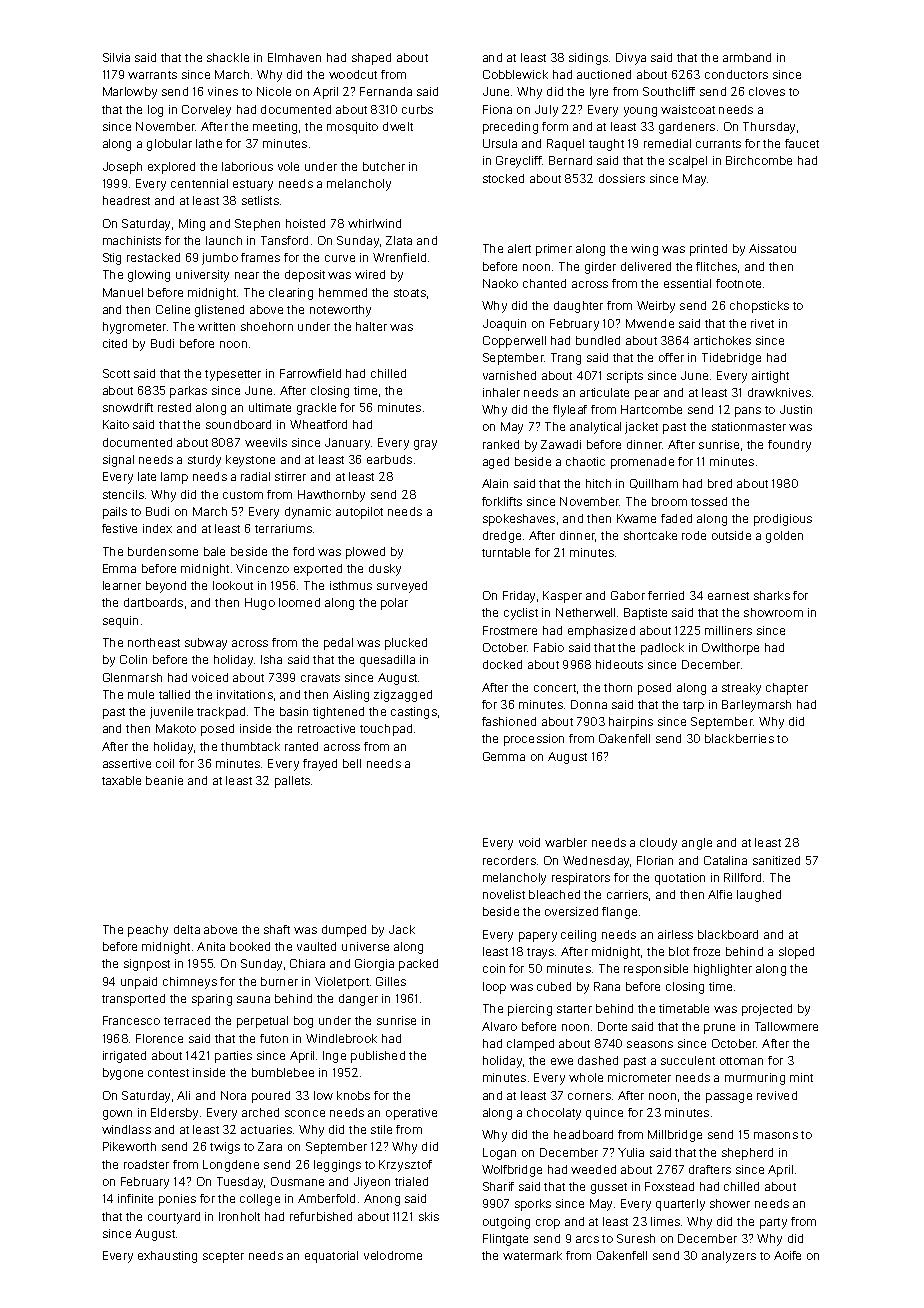 This screenshot has width=924, height=1308. Describe the element at coordinates (529, 842) in the screenshot. I see `void` at that location.
